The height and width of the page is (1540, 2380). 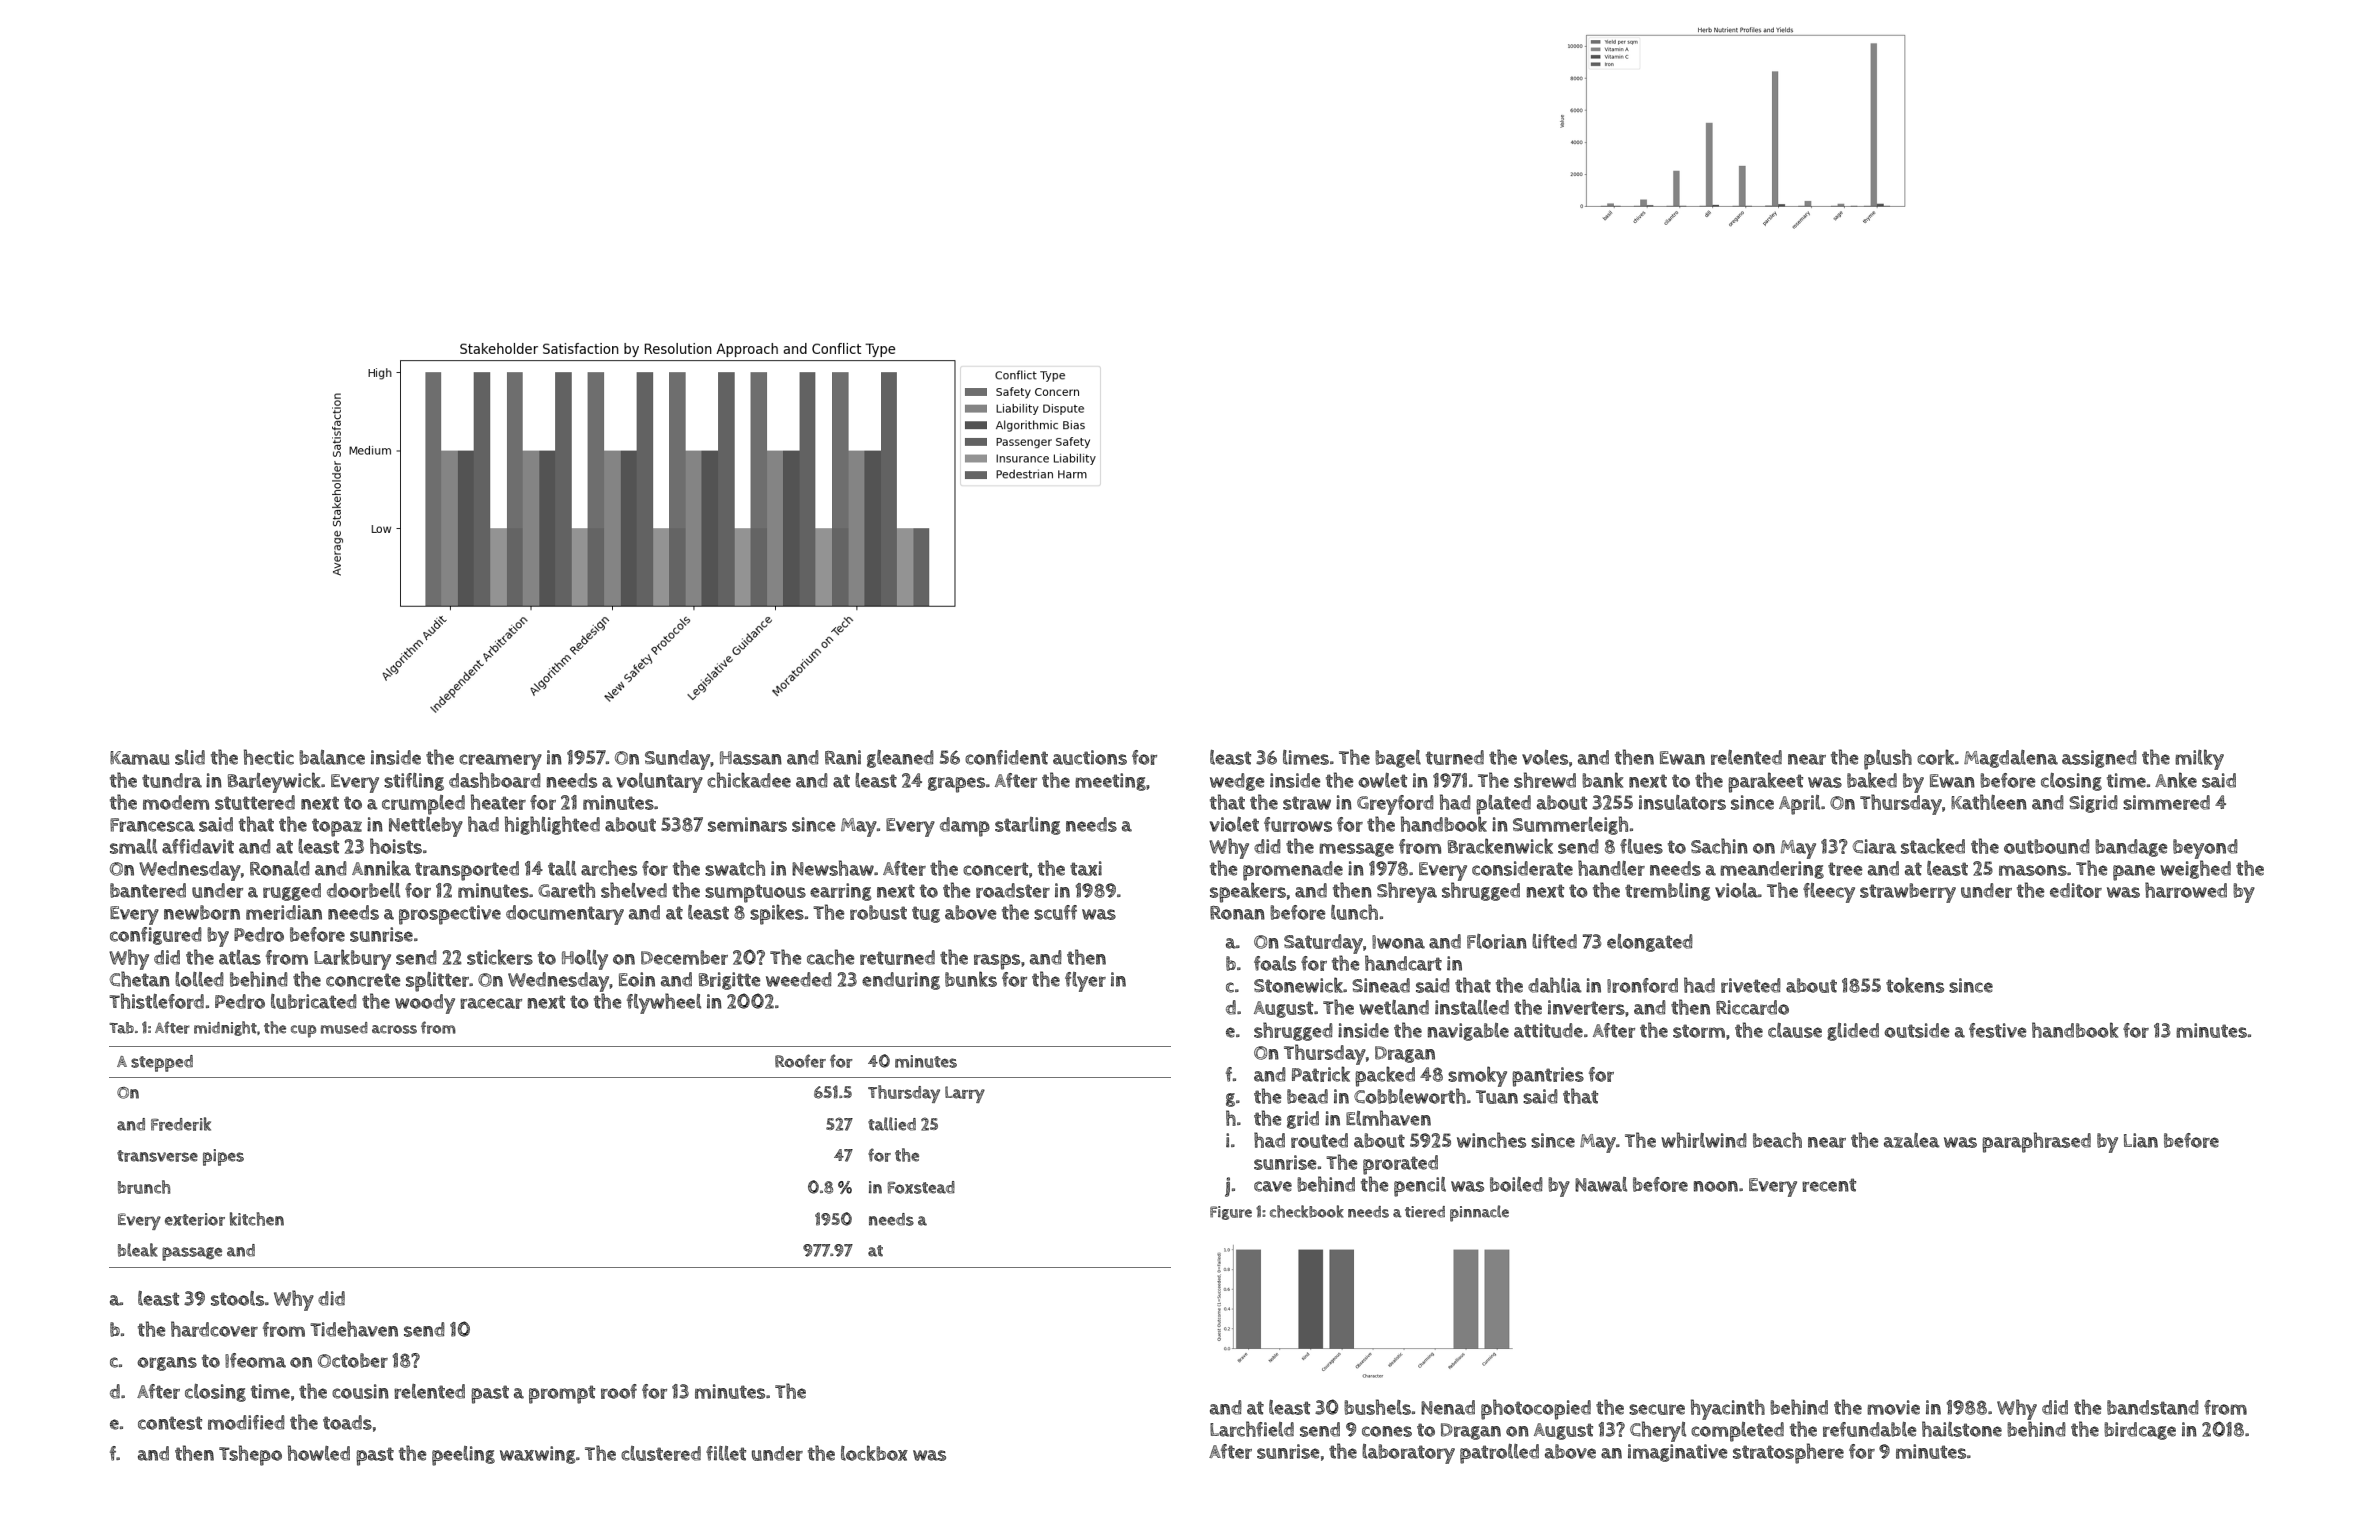 What do you see at coordinates (2141, 1140) in the page?
I see `Lian` at bounding box center [2141, 1140].
